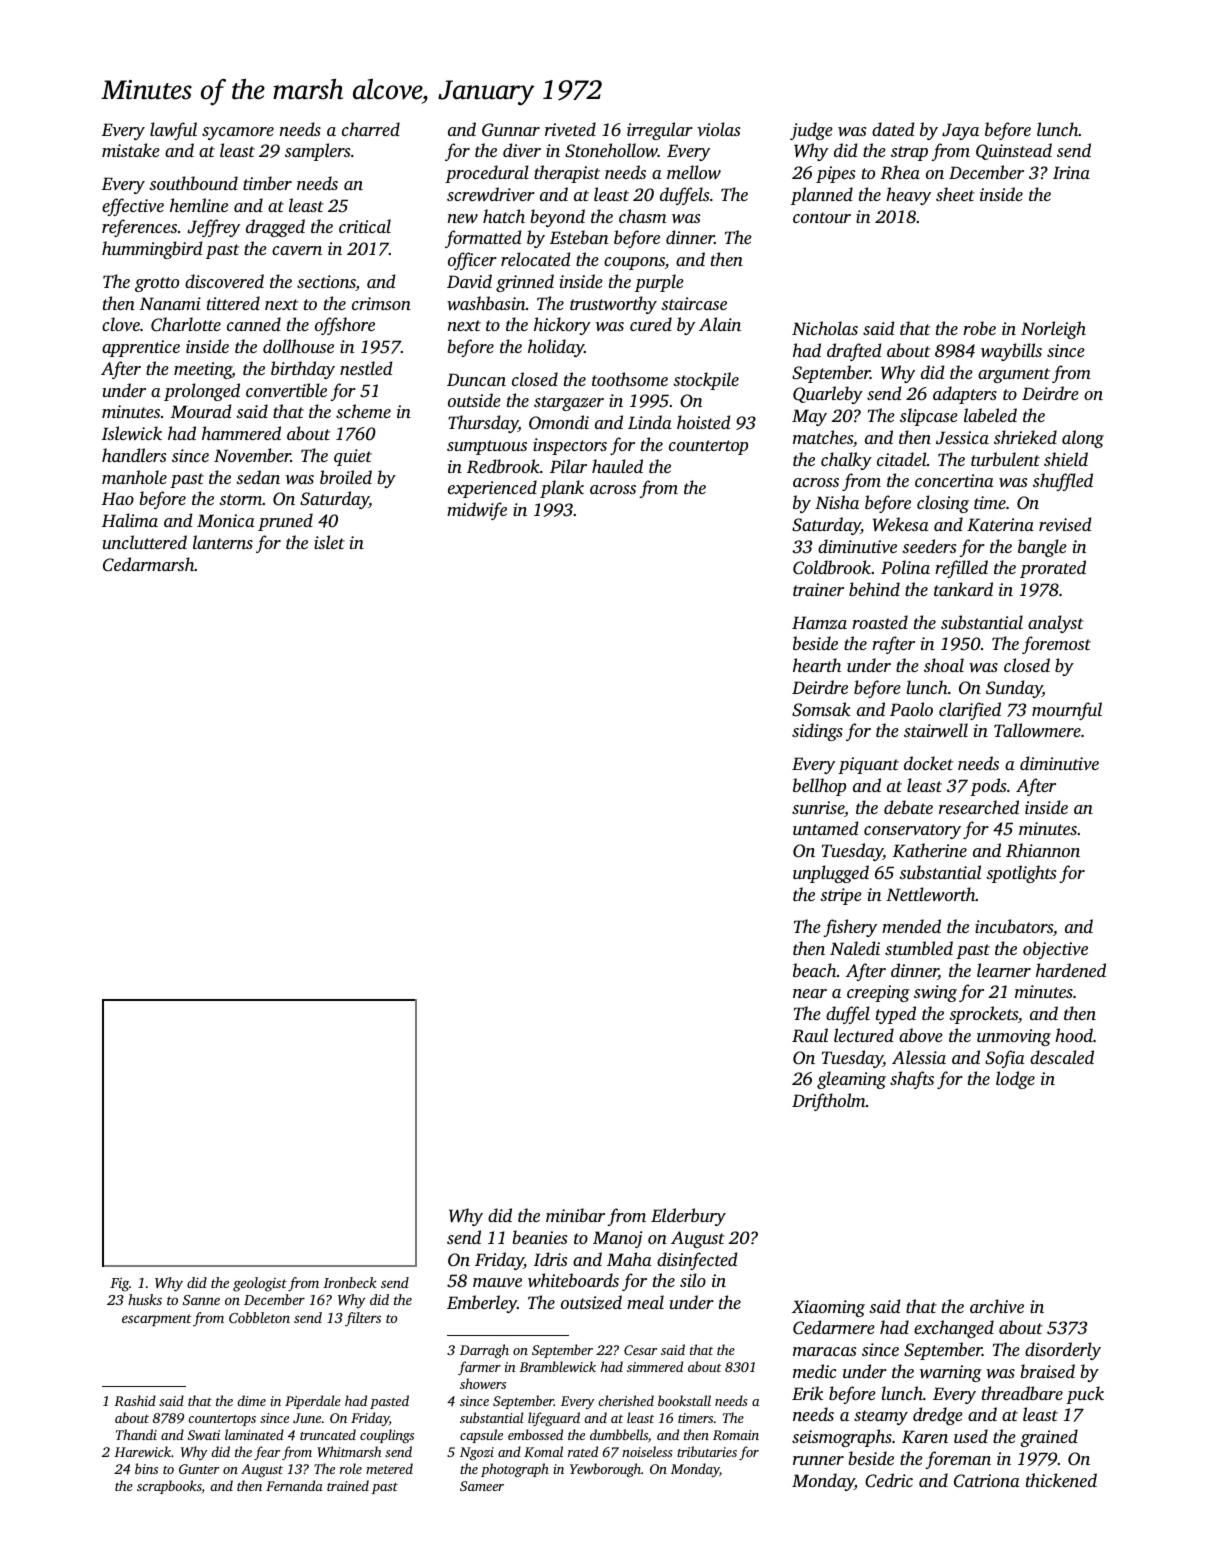 Image resolution: width=1210 pixels, height=1565 pixels. I want to click on cavern, so click(297, 250).
